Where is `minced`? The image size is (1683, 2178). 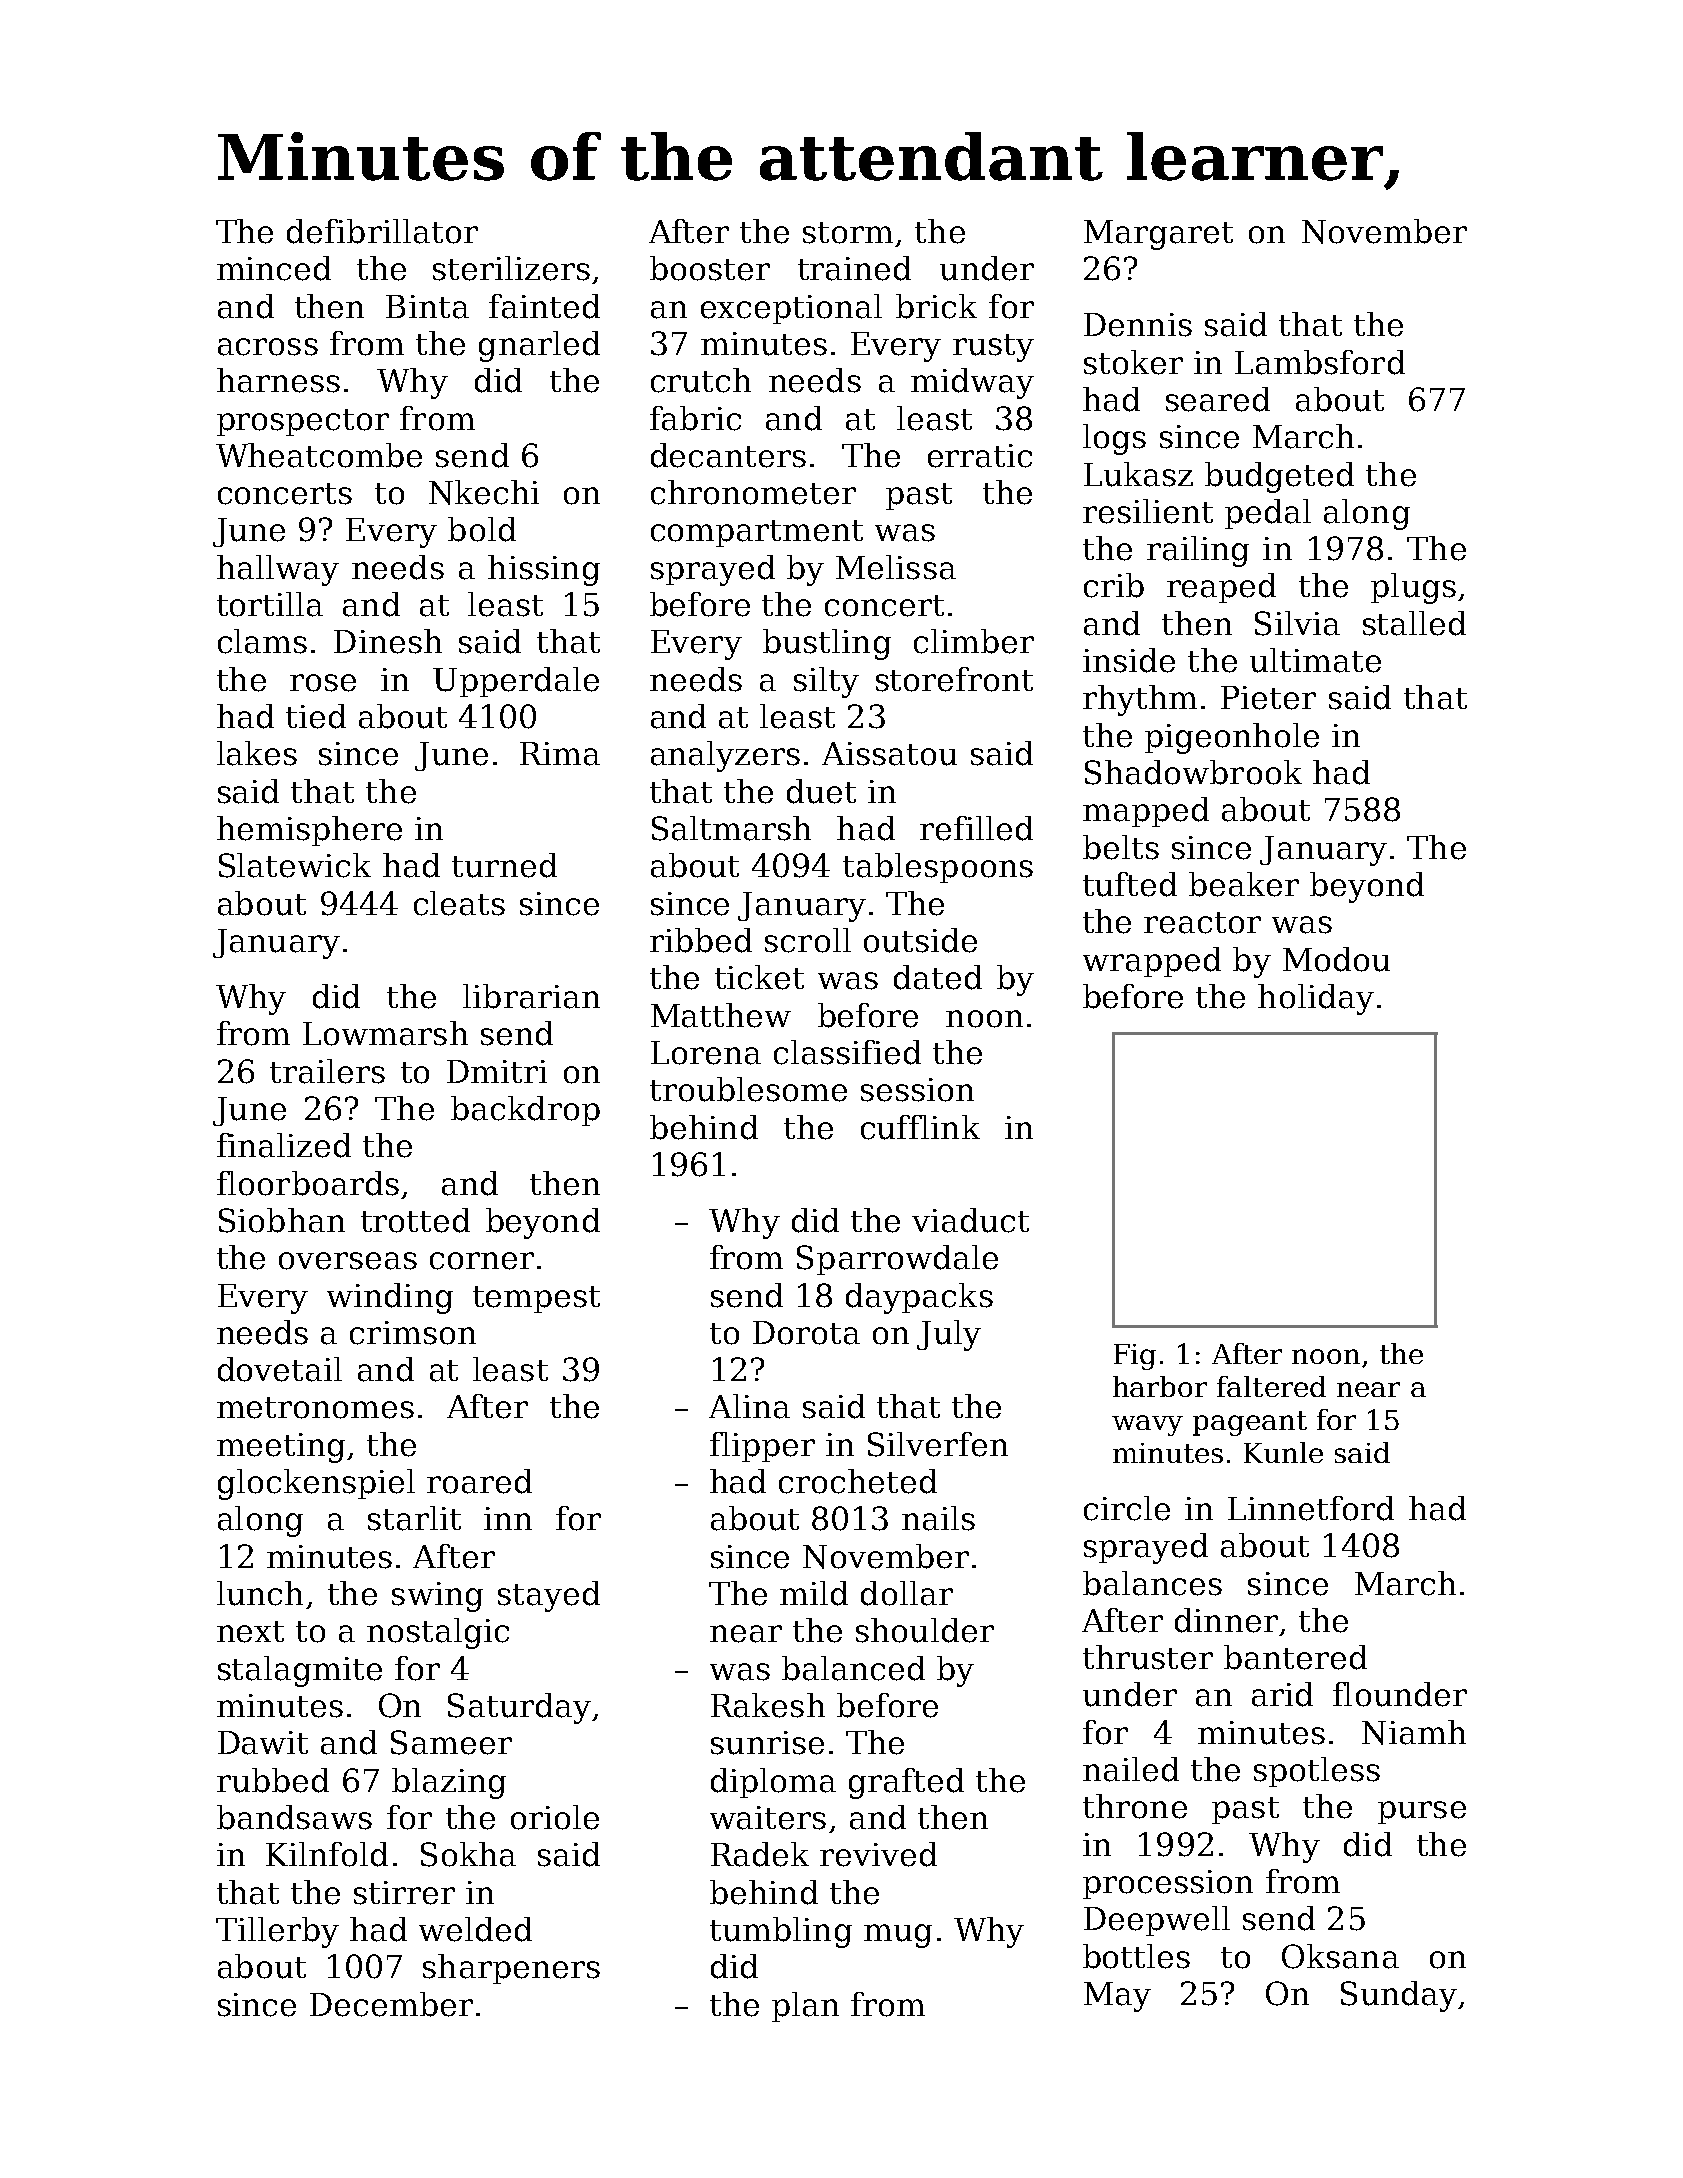 minced is located at coordinates (274, 268).
